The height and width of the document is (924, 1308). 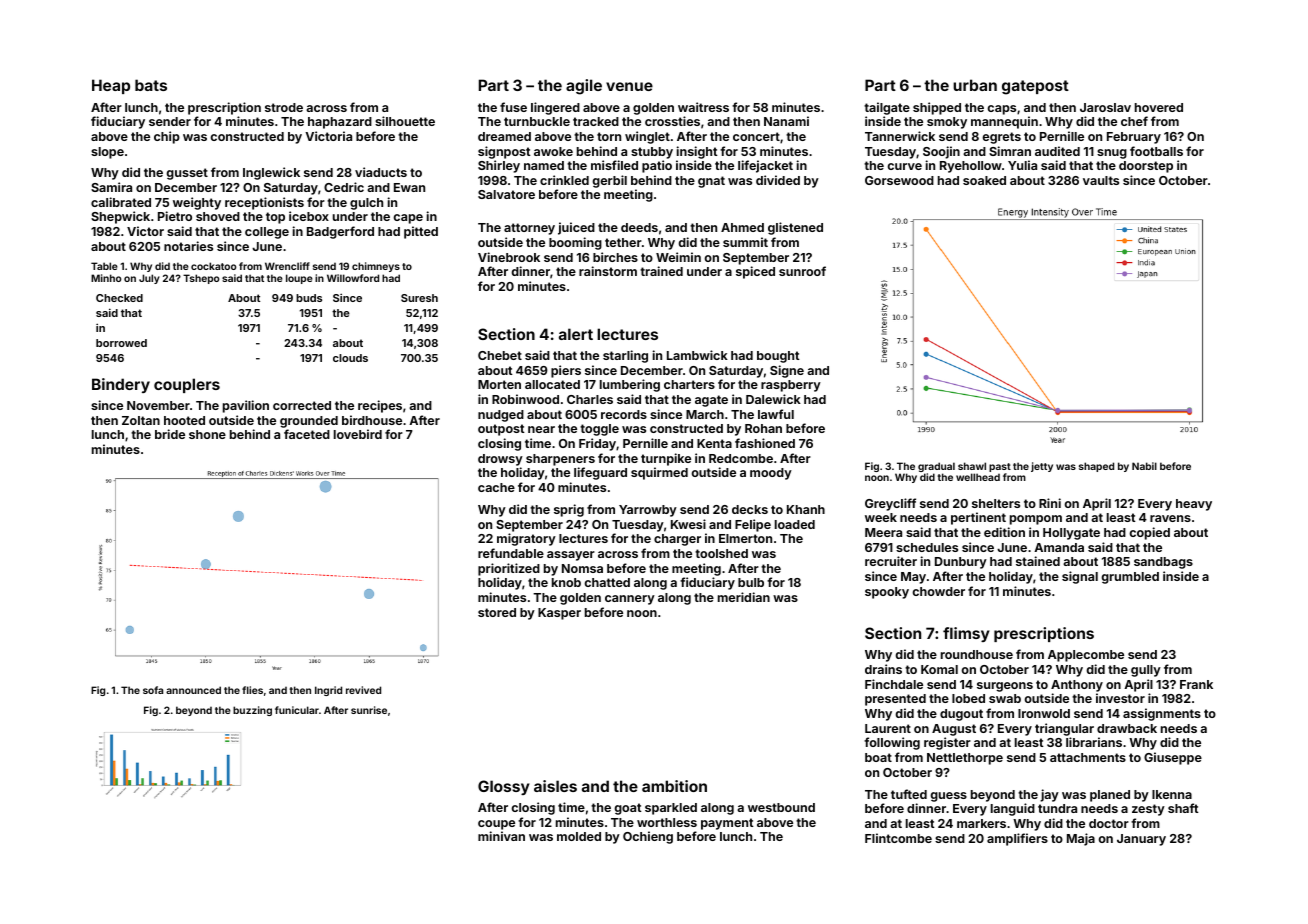 What do you see at coordinates (984, 180) in the document?
I see `soaked` at bounding box center [984, 180].
